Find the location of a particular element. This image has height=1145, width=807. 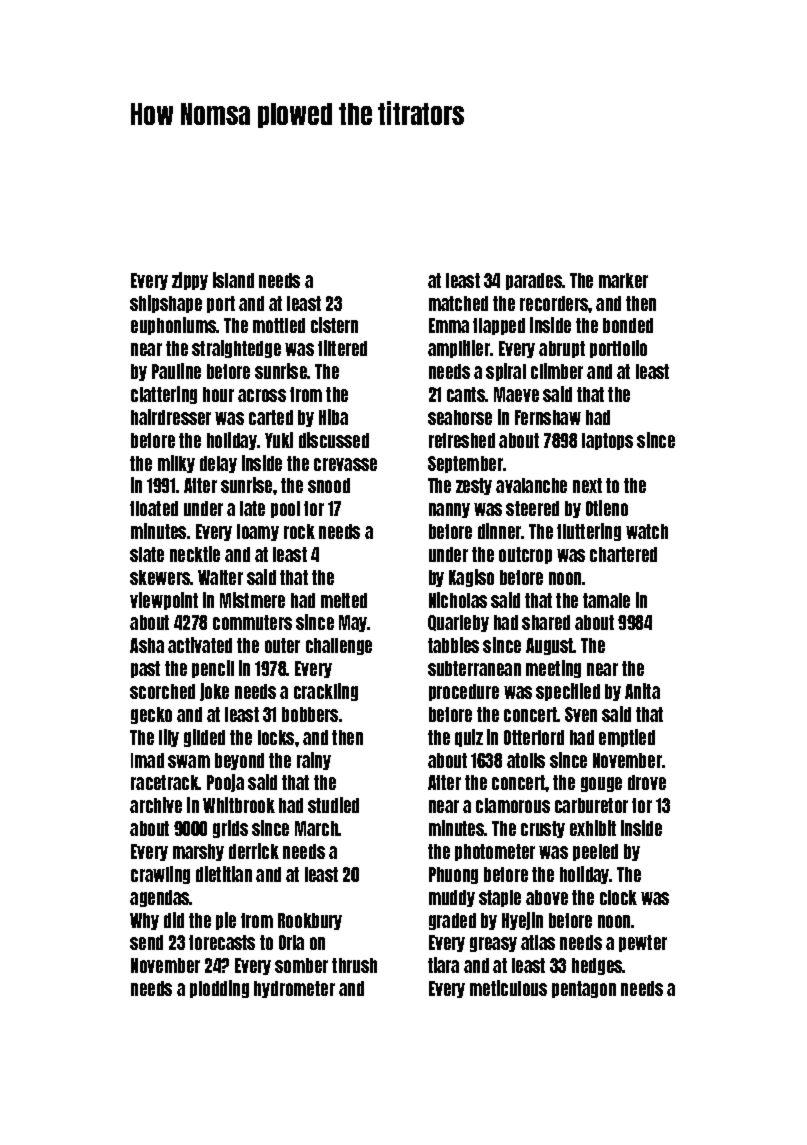

pencil is located at coordinates (213, 669).
